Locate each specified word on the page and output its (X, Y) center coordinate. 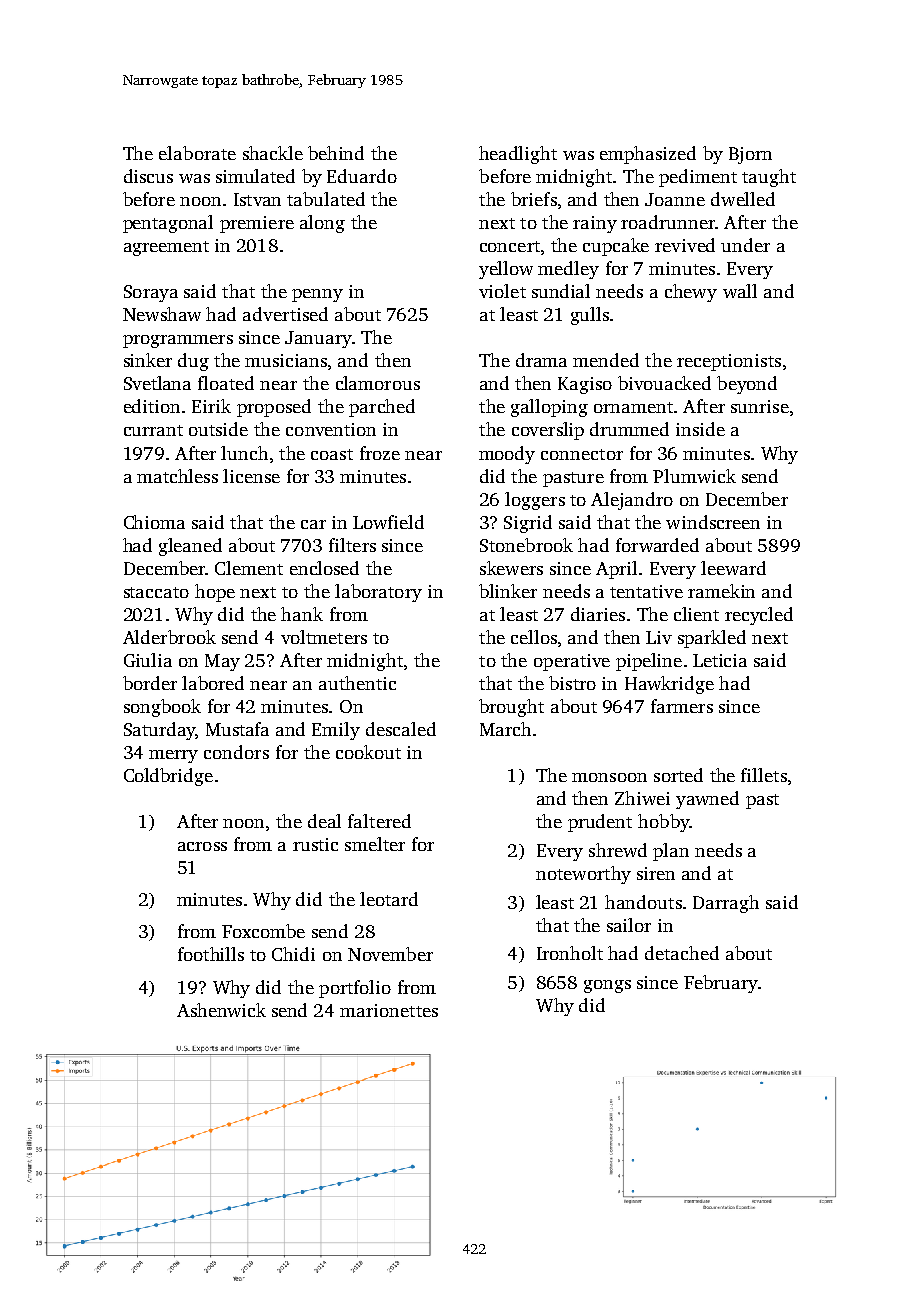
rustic (315, 844)
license (251, 476)
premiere (257, 224)
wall (740, 291)
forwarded (657, 545)
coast (332, 454)
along (322, 224)
